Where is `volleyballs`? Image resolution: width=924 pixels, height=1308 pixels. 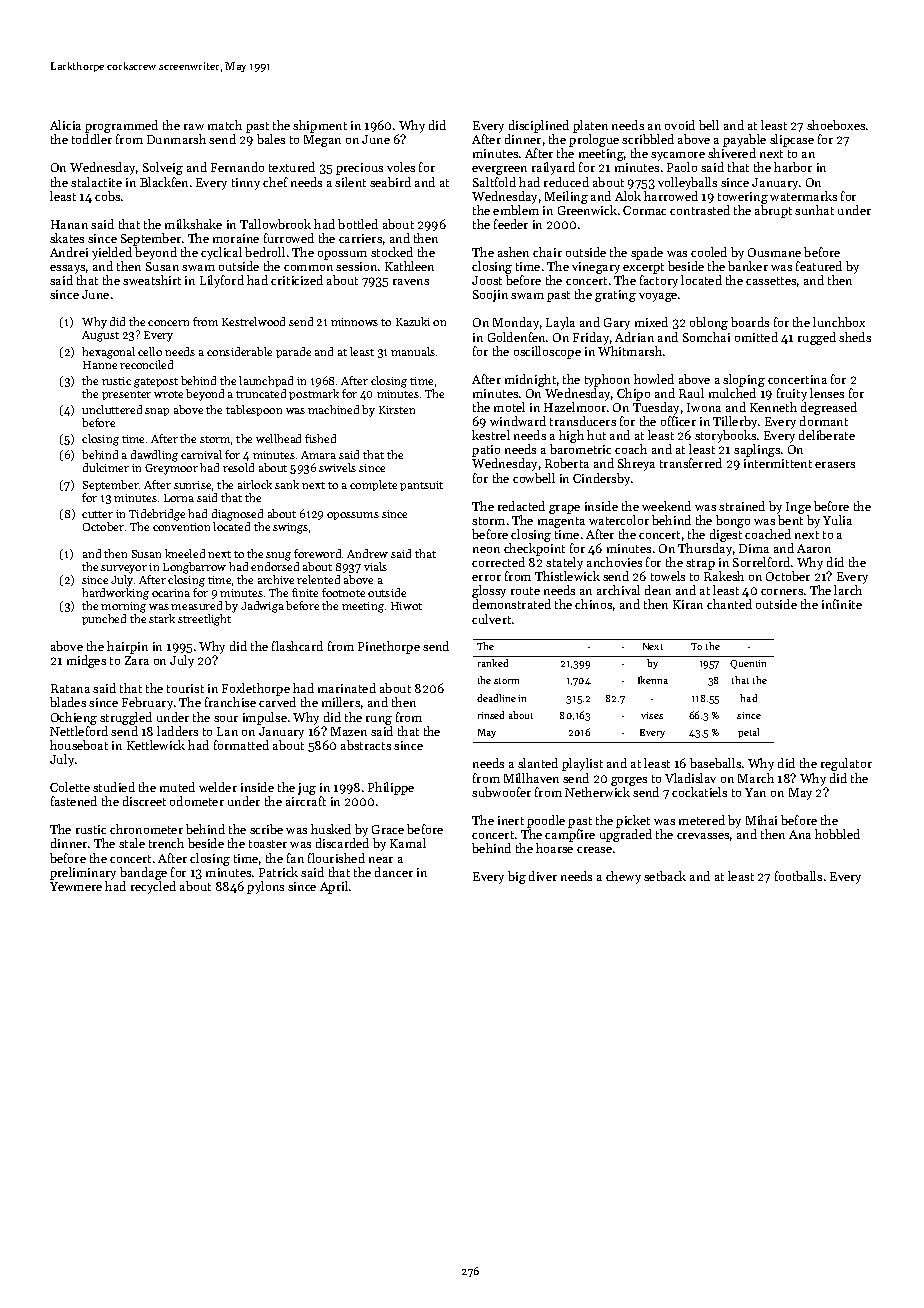 volleyballs is located at coordinates (687, 183).
